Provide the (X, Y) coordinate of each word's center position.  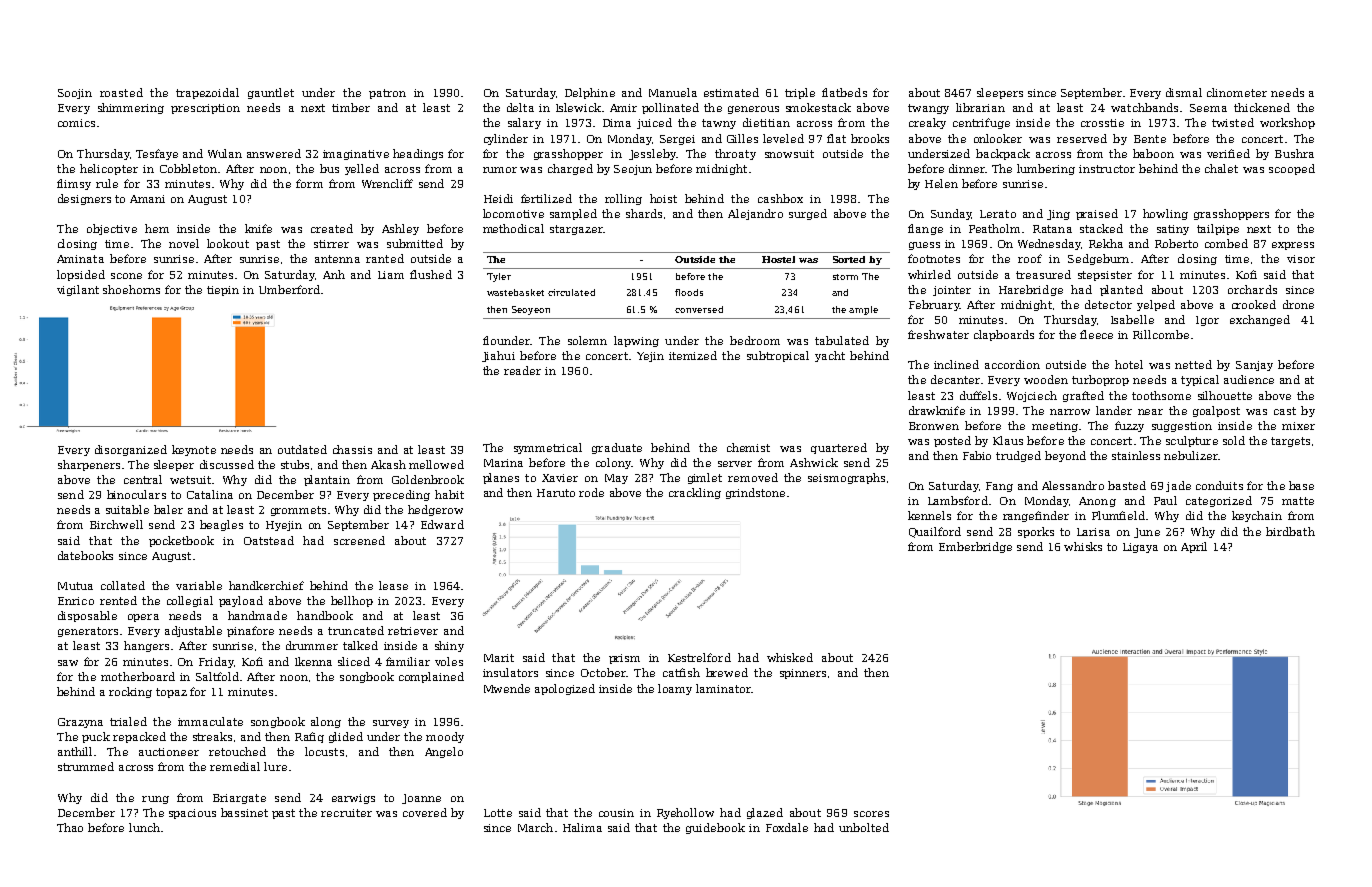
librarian (980, 107)
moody (445, 737)
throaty (735, 154)
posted (952, 441)
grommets (298, 511)
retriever (413, 631)
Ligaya (1140, 548)
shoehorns (131, 289)
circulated (571, 292)
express (1293, 246)
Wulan (225, 153)
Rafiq (309, 737)
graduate (617, 448)
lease (393, 585)
